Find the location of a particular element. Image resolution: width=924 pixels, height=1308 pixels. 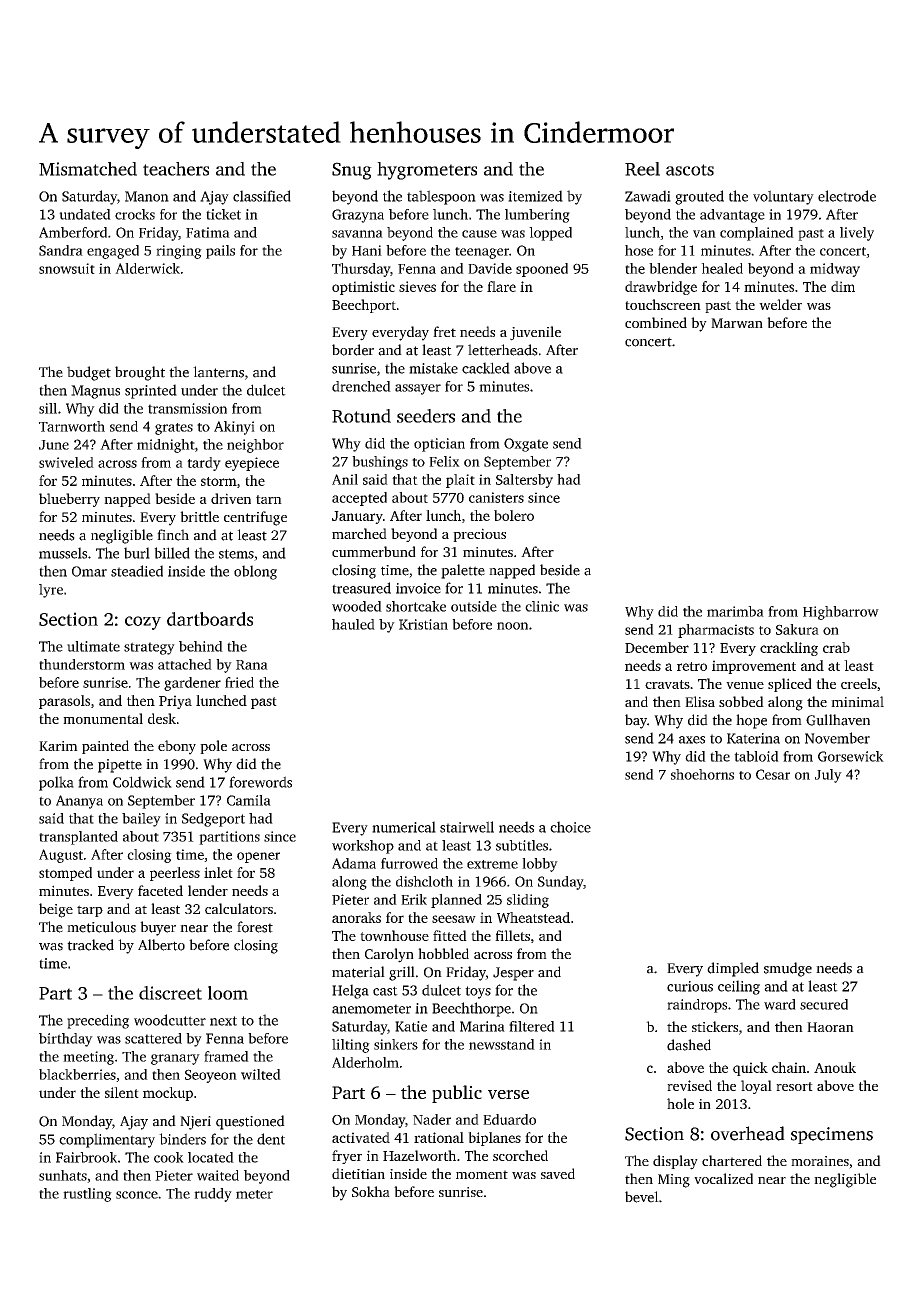

Zawadi is located at coordinates (648, 196).
